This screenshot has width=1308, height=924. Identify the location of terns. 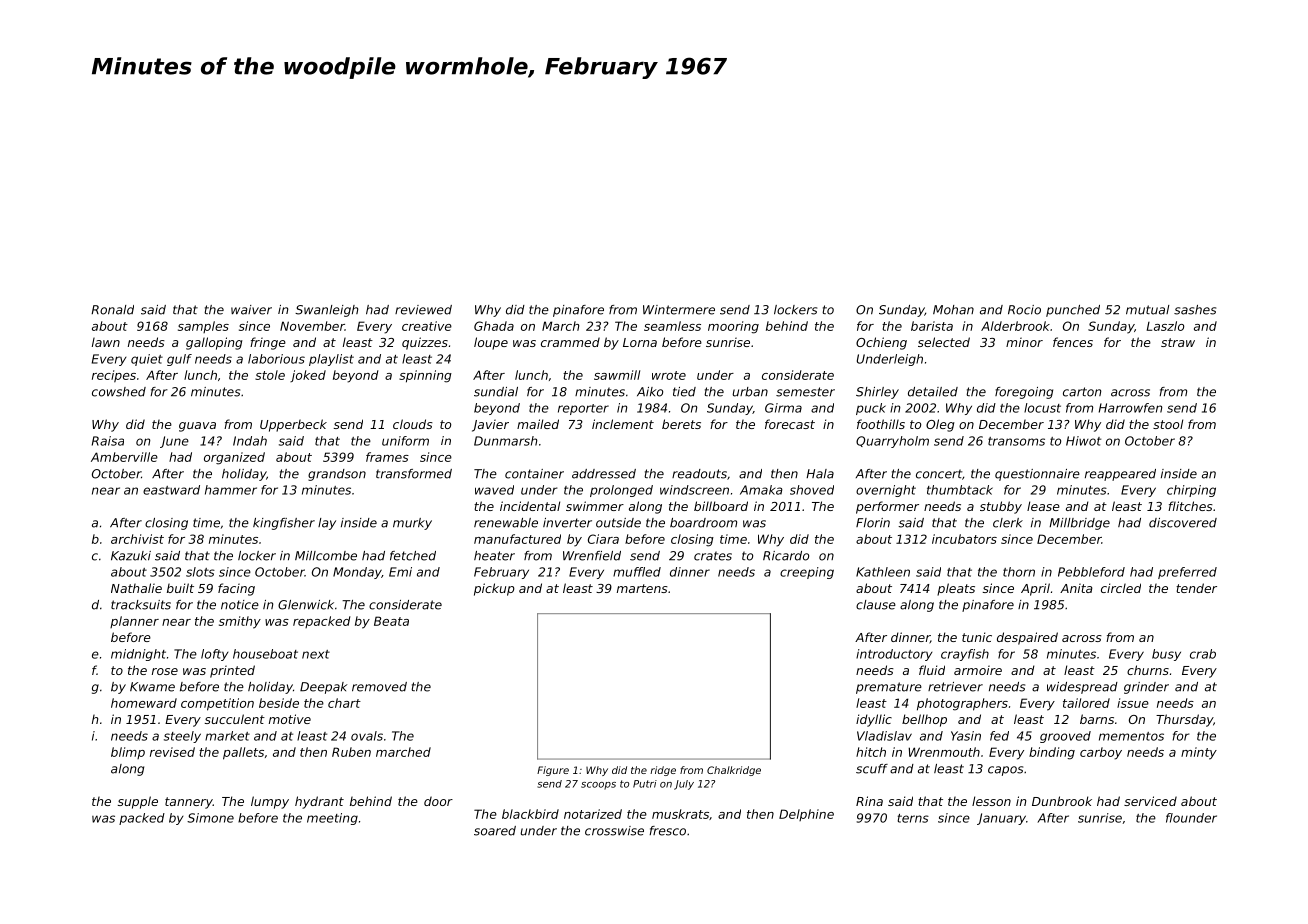
(913, 818).
